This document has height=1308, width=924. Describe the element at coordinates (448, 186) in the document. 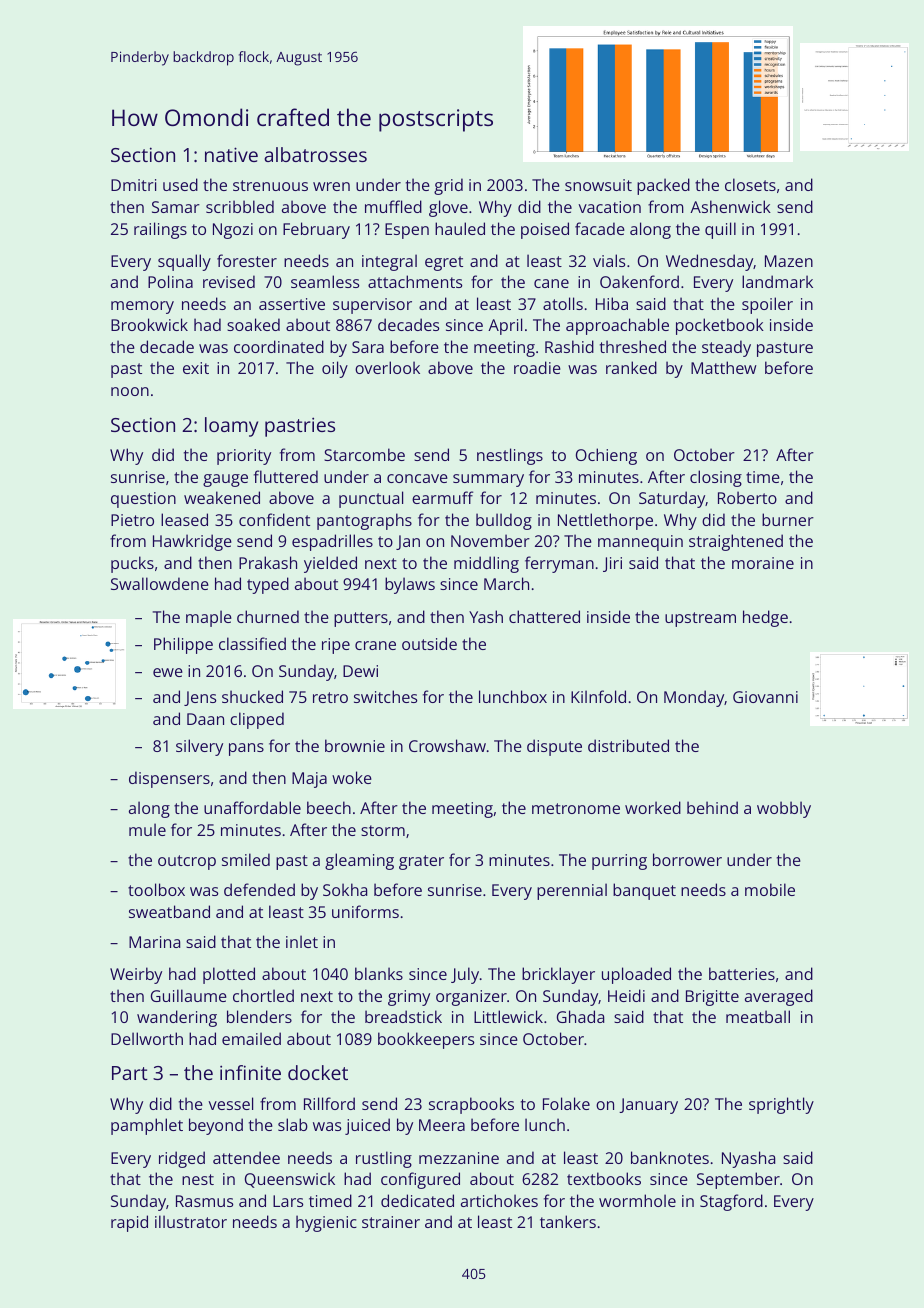

I see `grid` at that location.
